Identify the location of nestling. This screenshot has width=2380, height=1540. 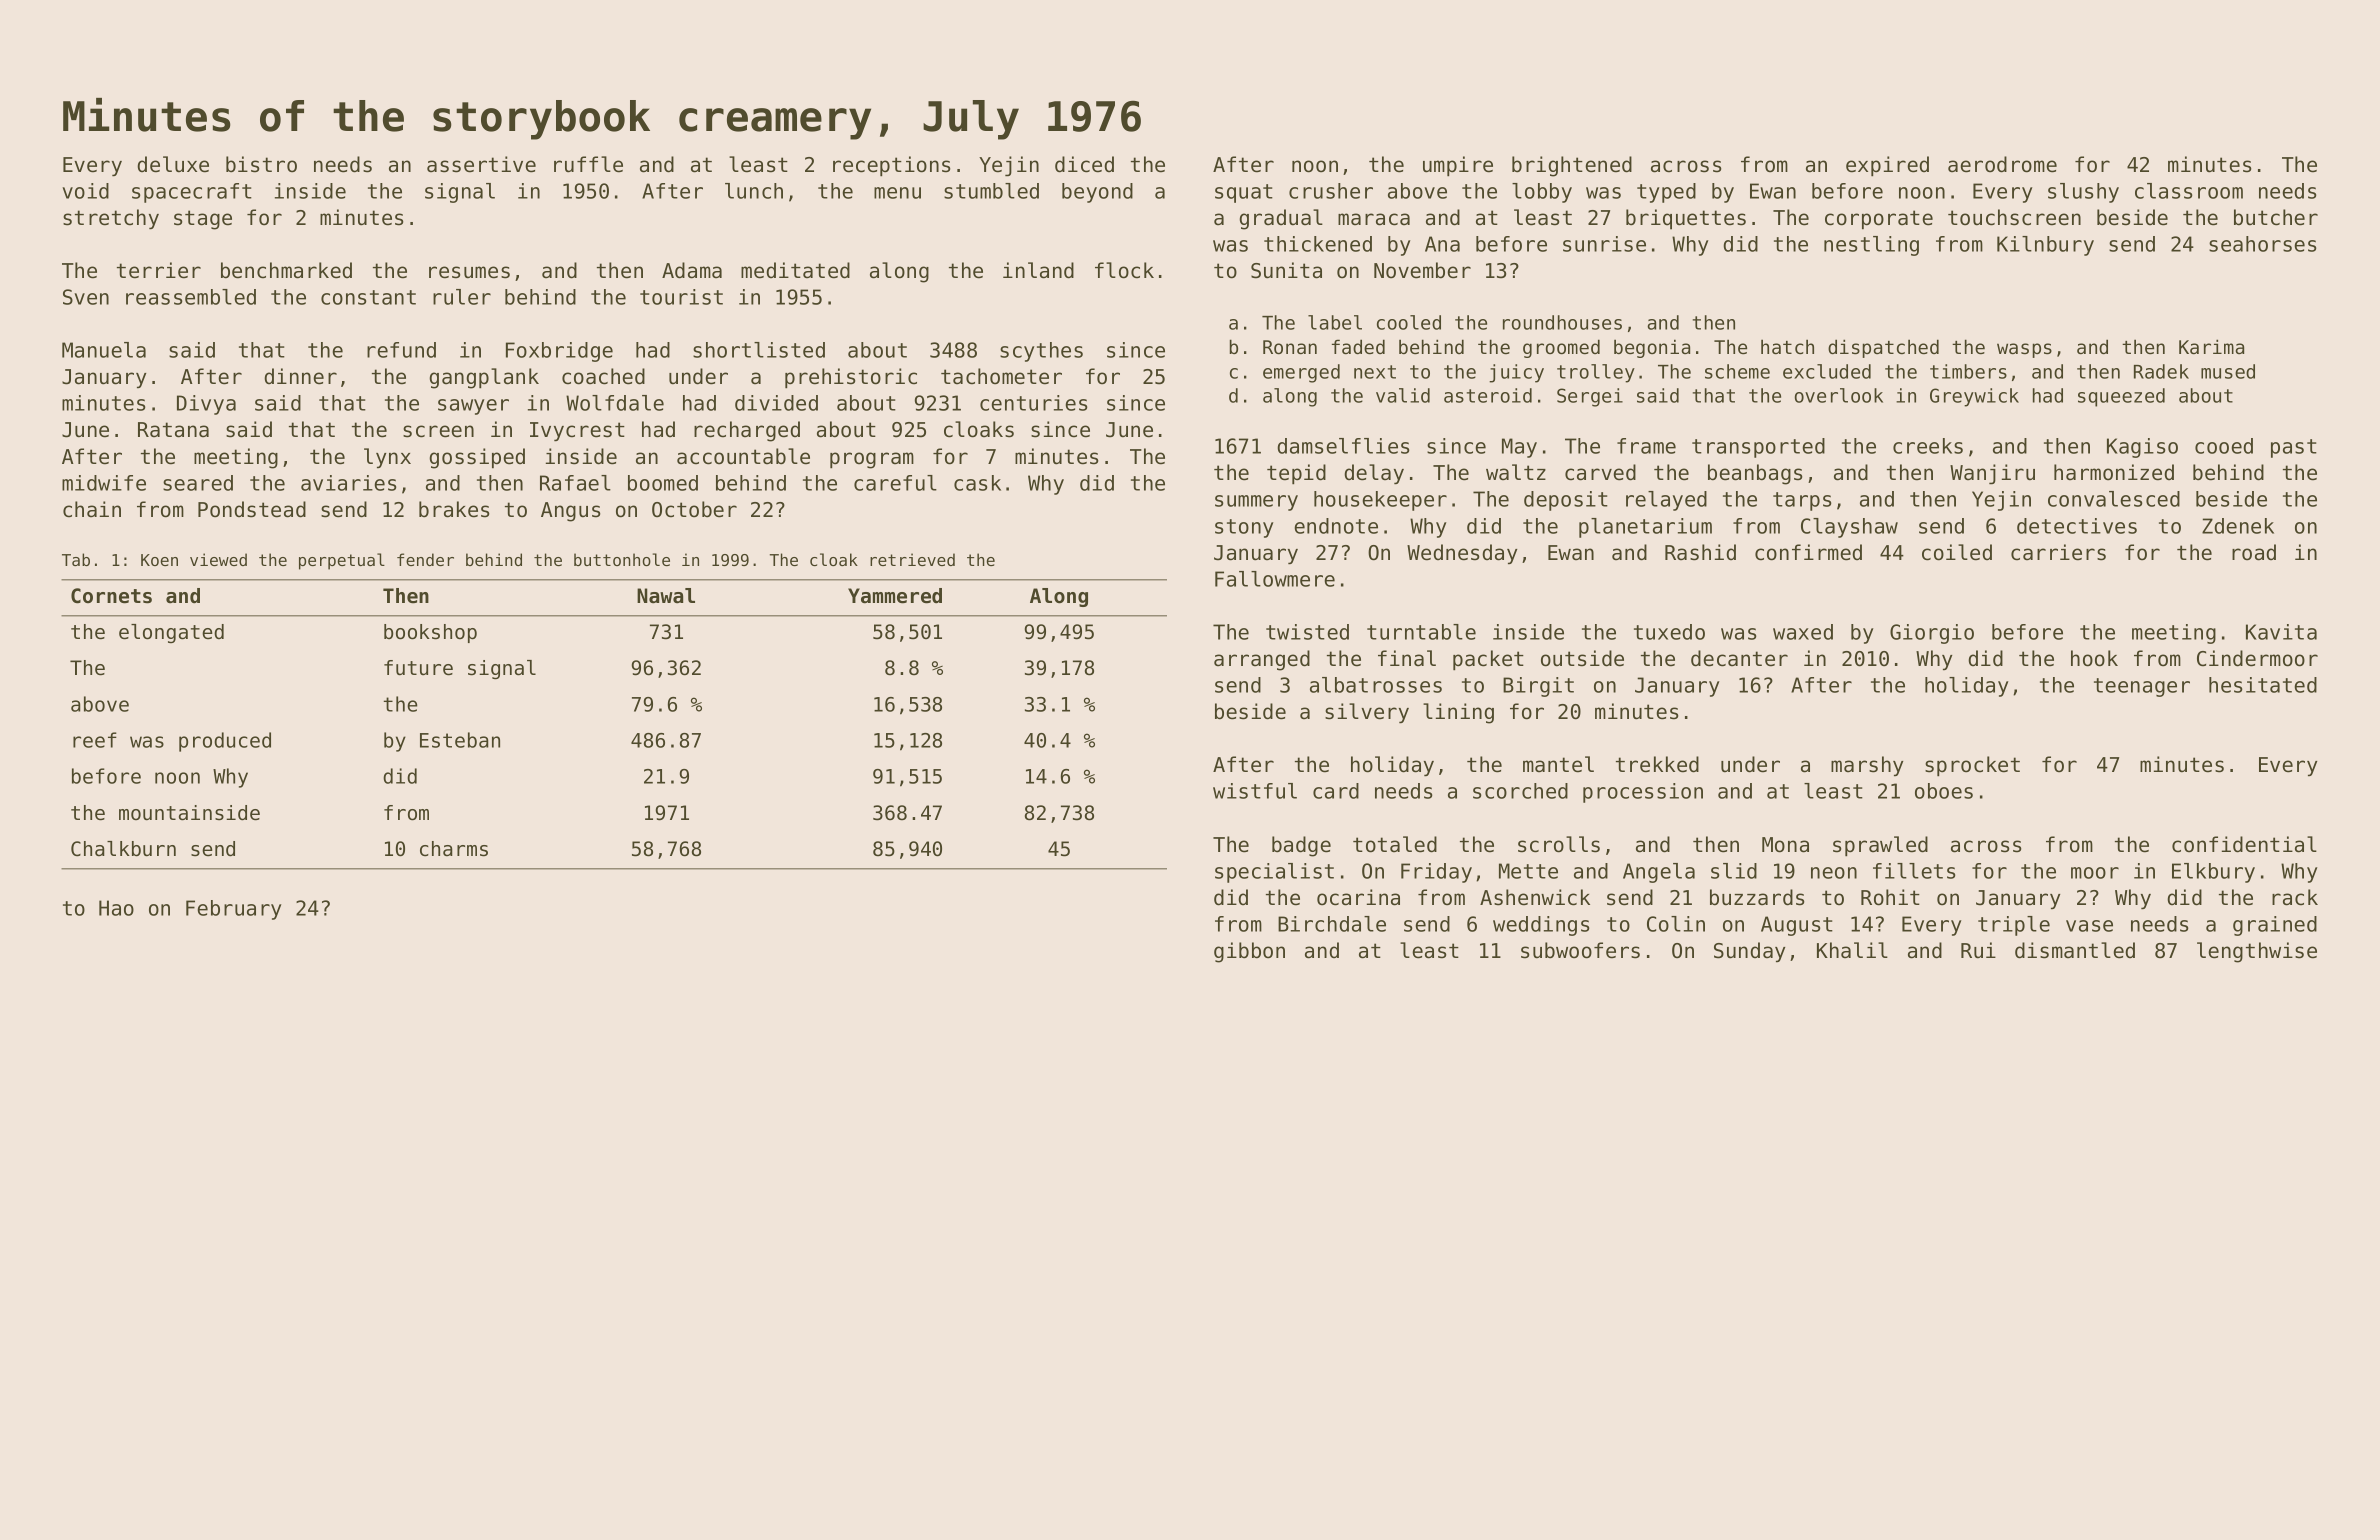
(1871, 246).
